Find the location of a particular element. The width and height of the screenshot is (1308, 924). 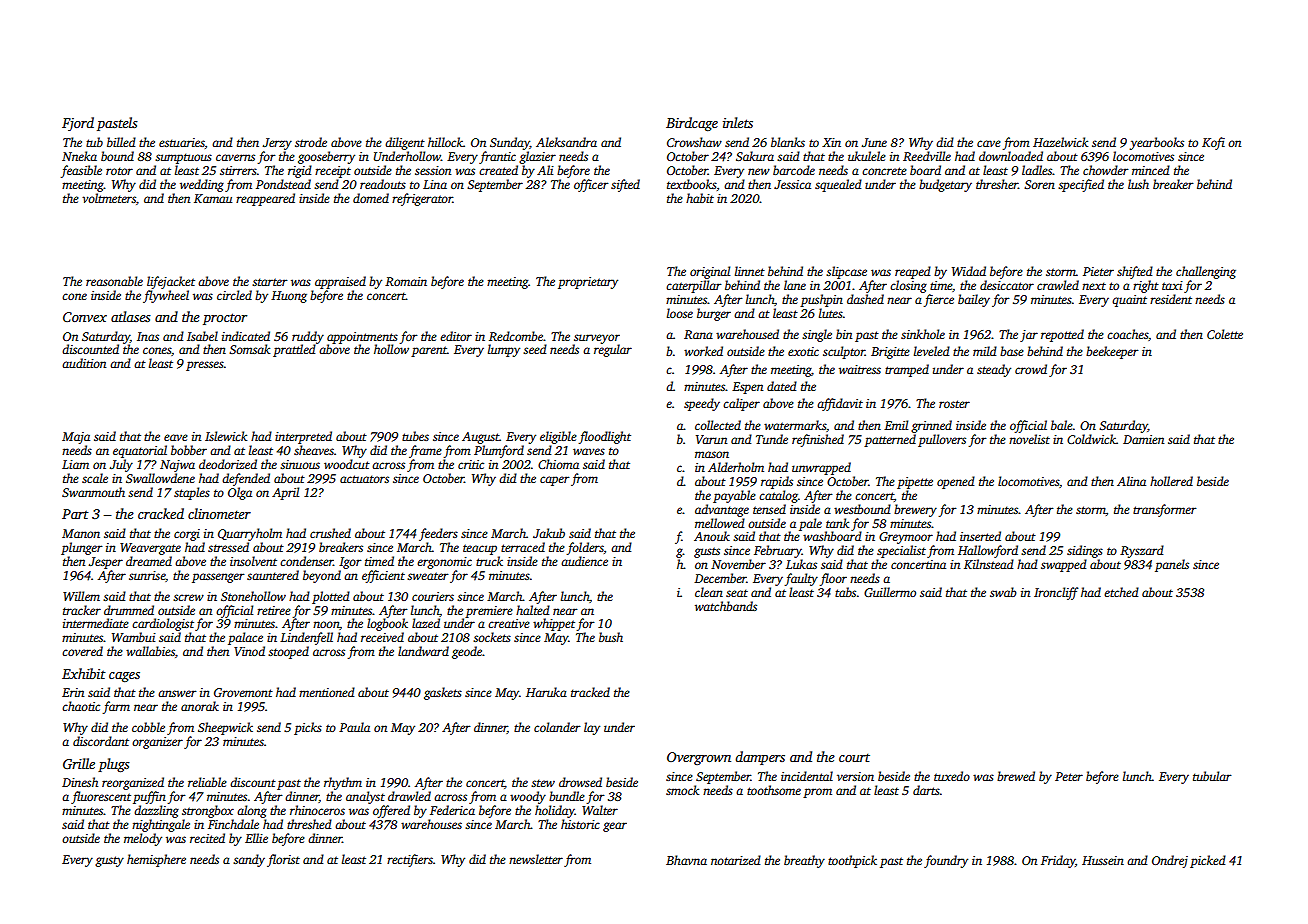

insolvent is located at coordinates (253, 561).
